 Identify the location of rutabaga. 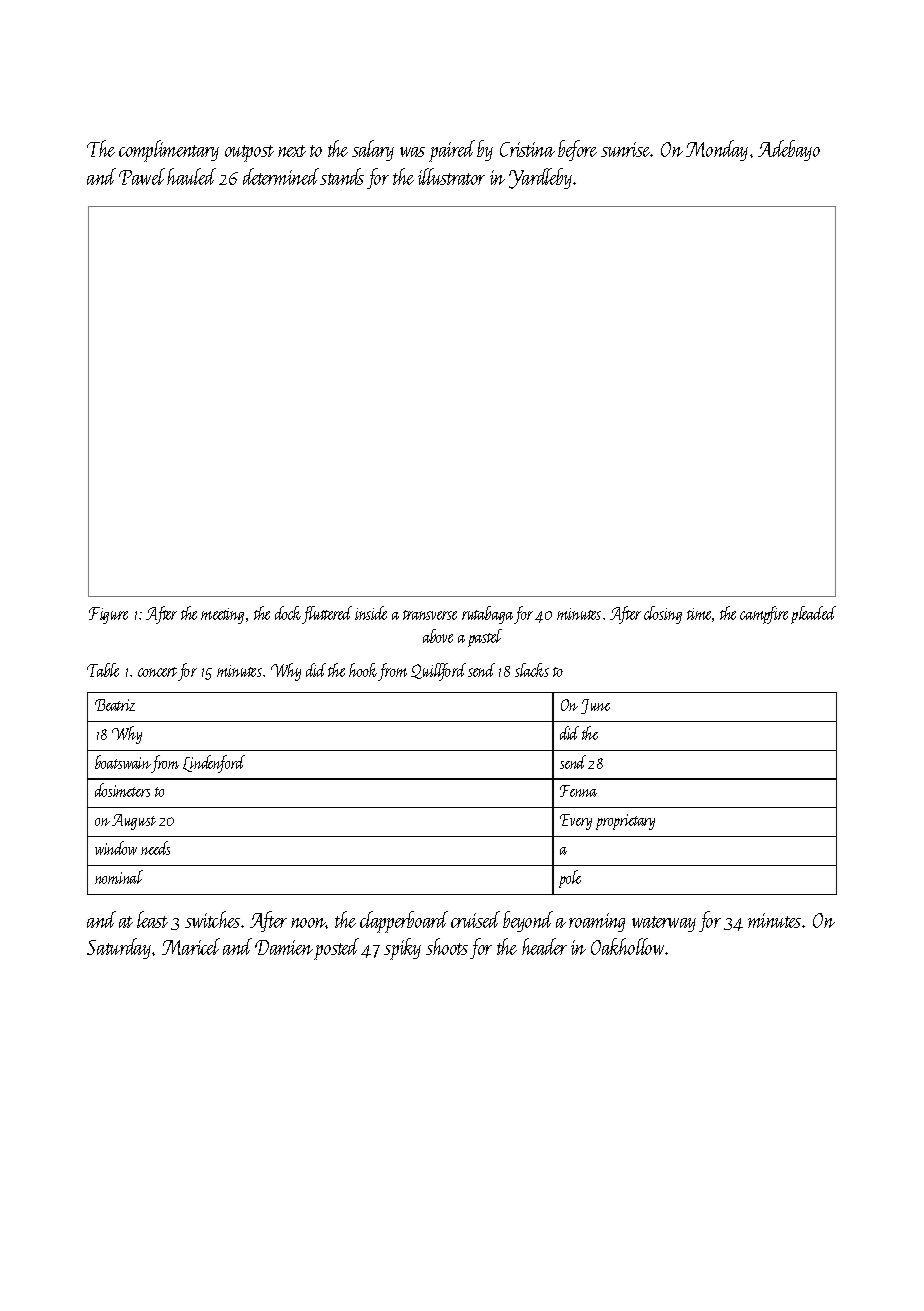
(487, 615).
